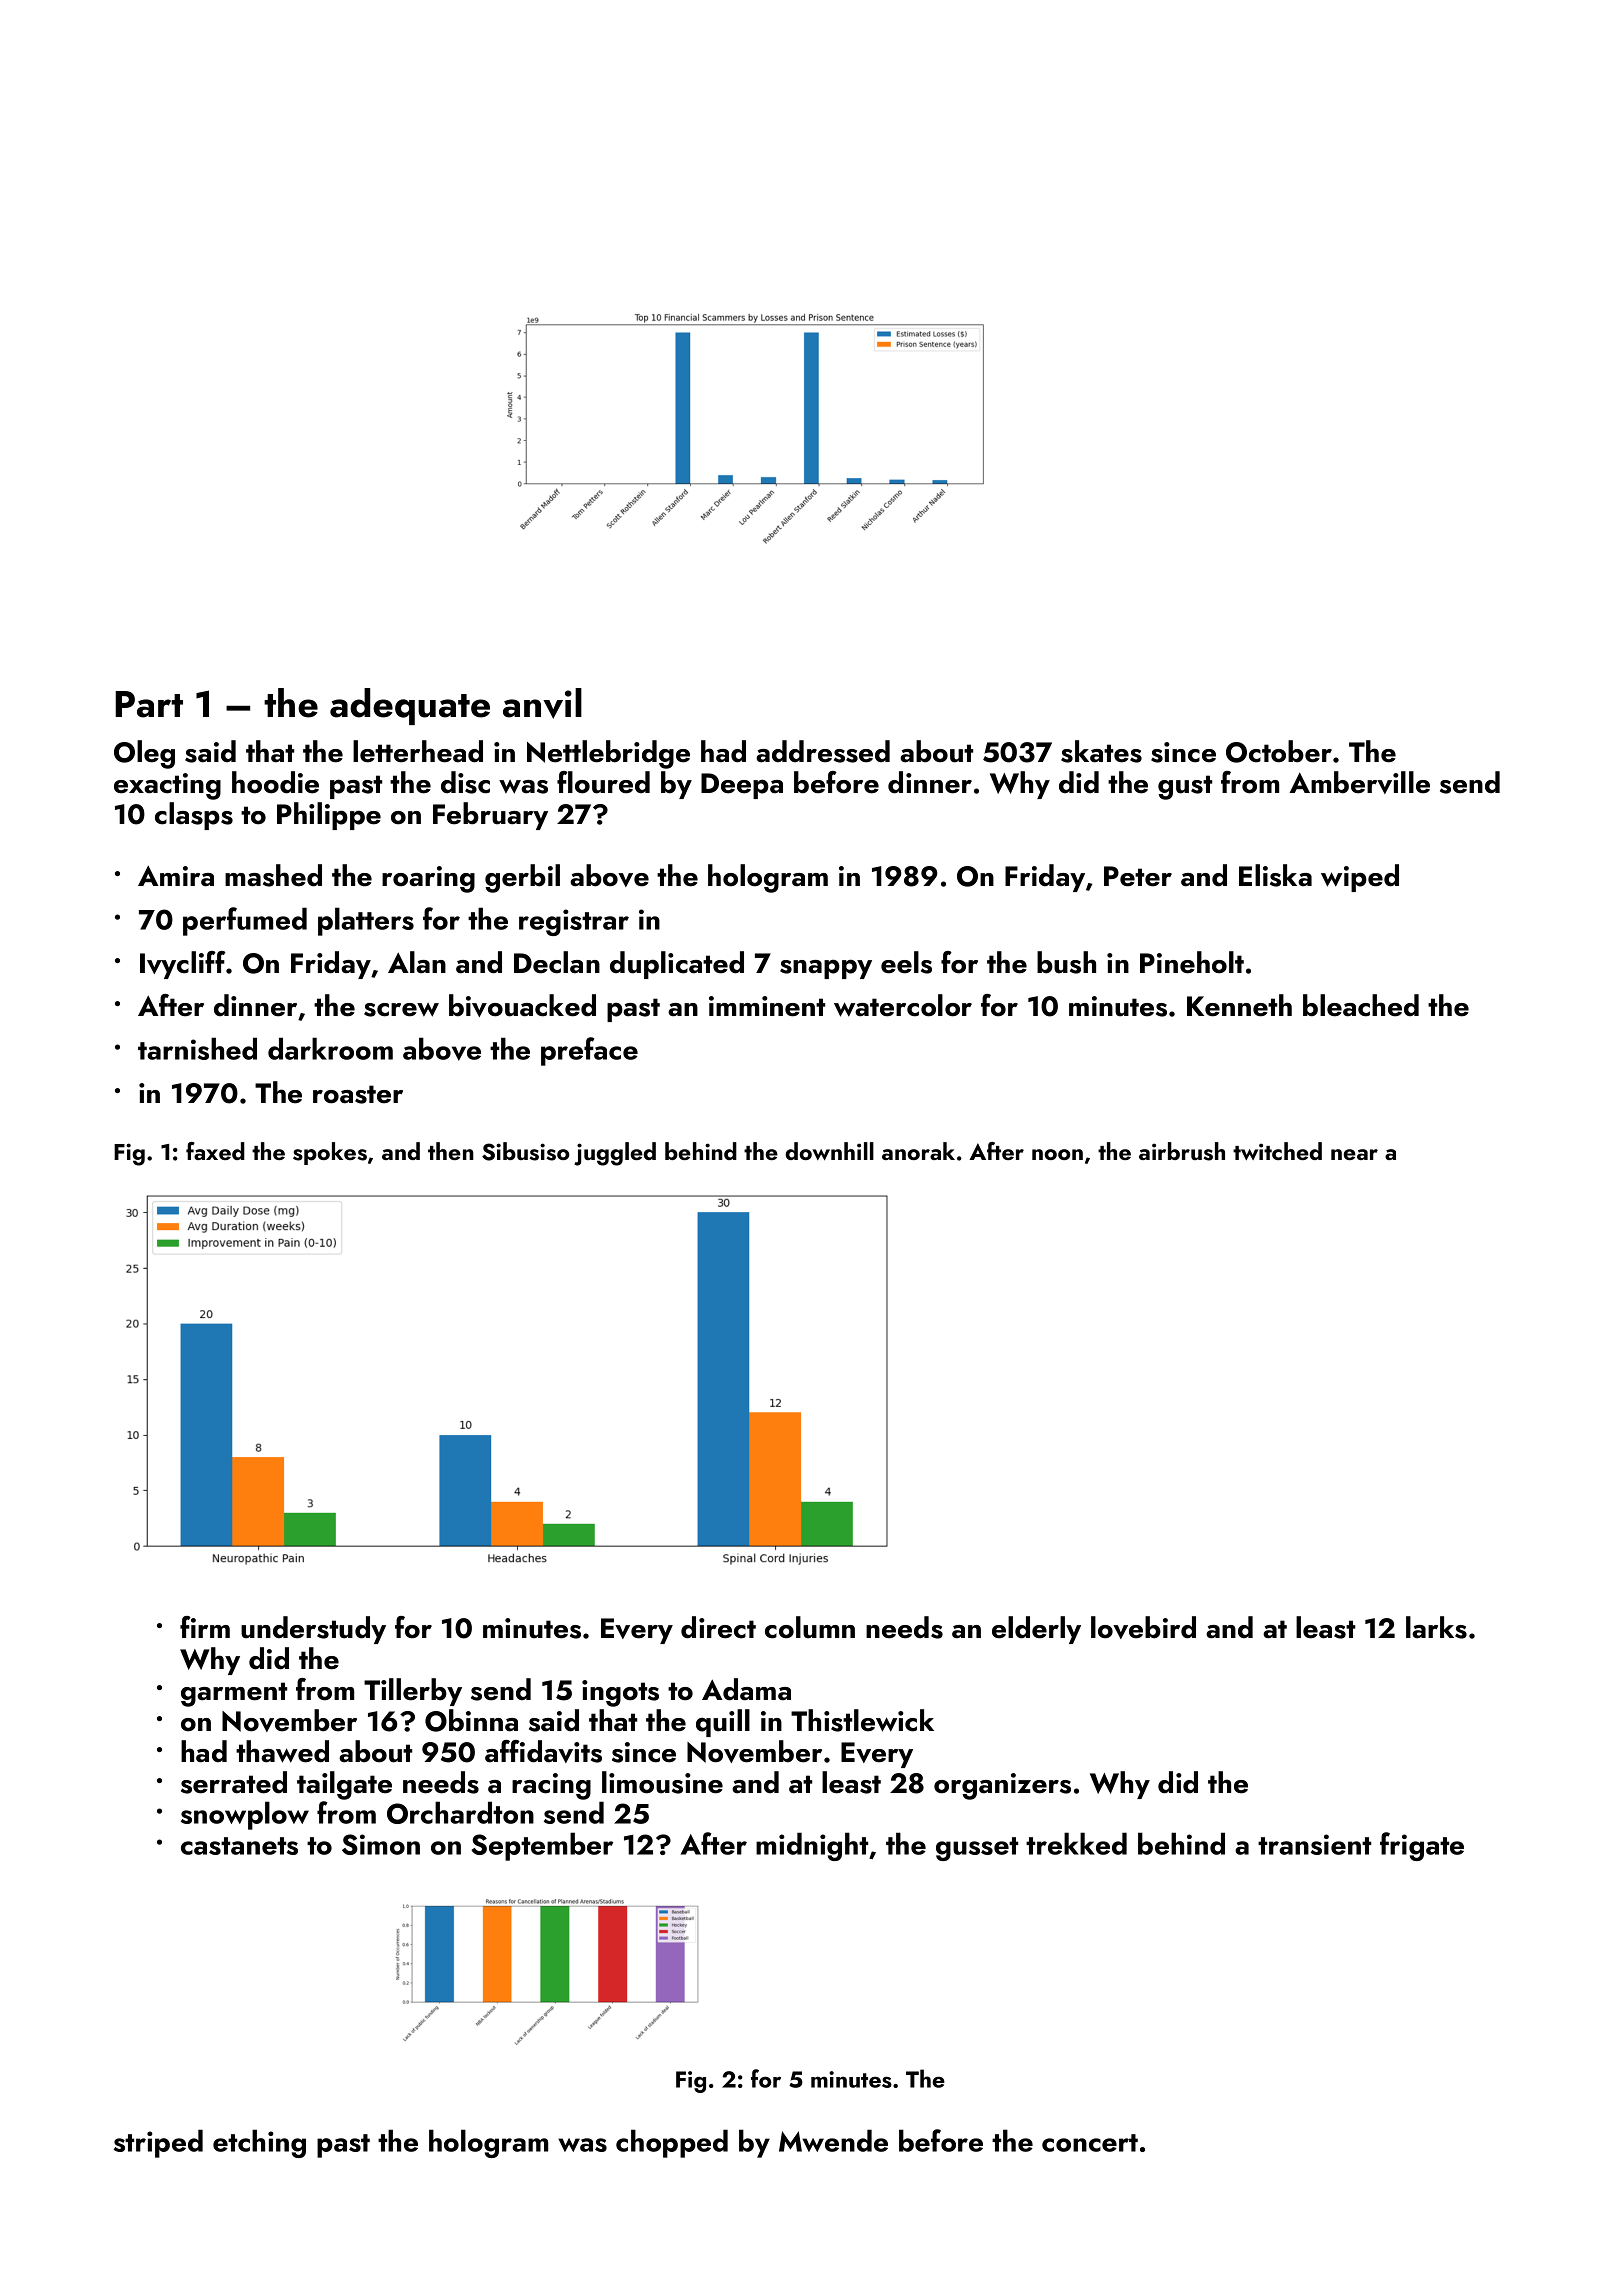 This screenshot has width=1620, height=2292. I want to click on understudy, so click(313, 1630).
